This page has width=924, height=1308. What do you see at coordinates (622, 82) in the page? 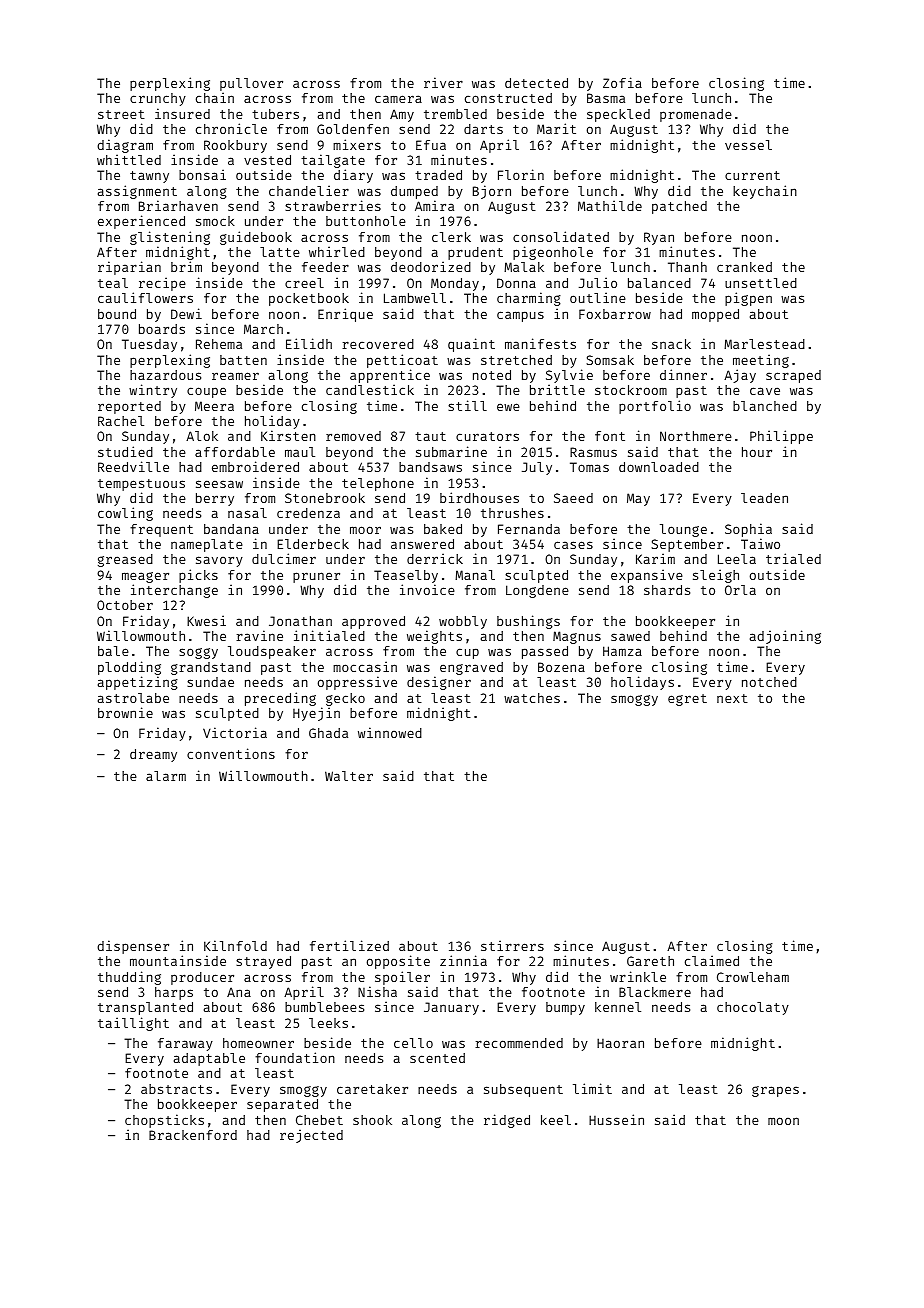
I see `Zofia` at bounding box center [622, 82].
